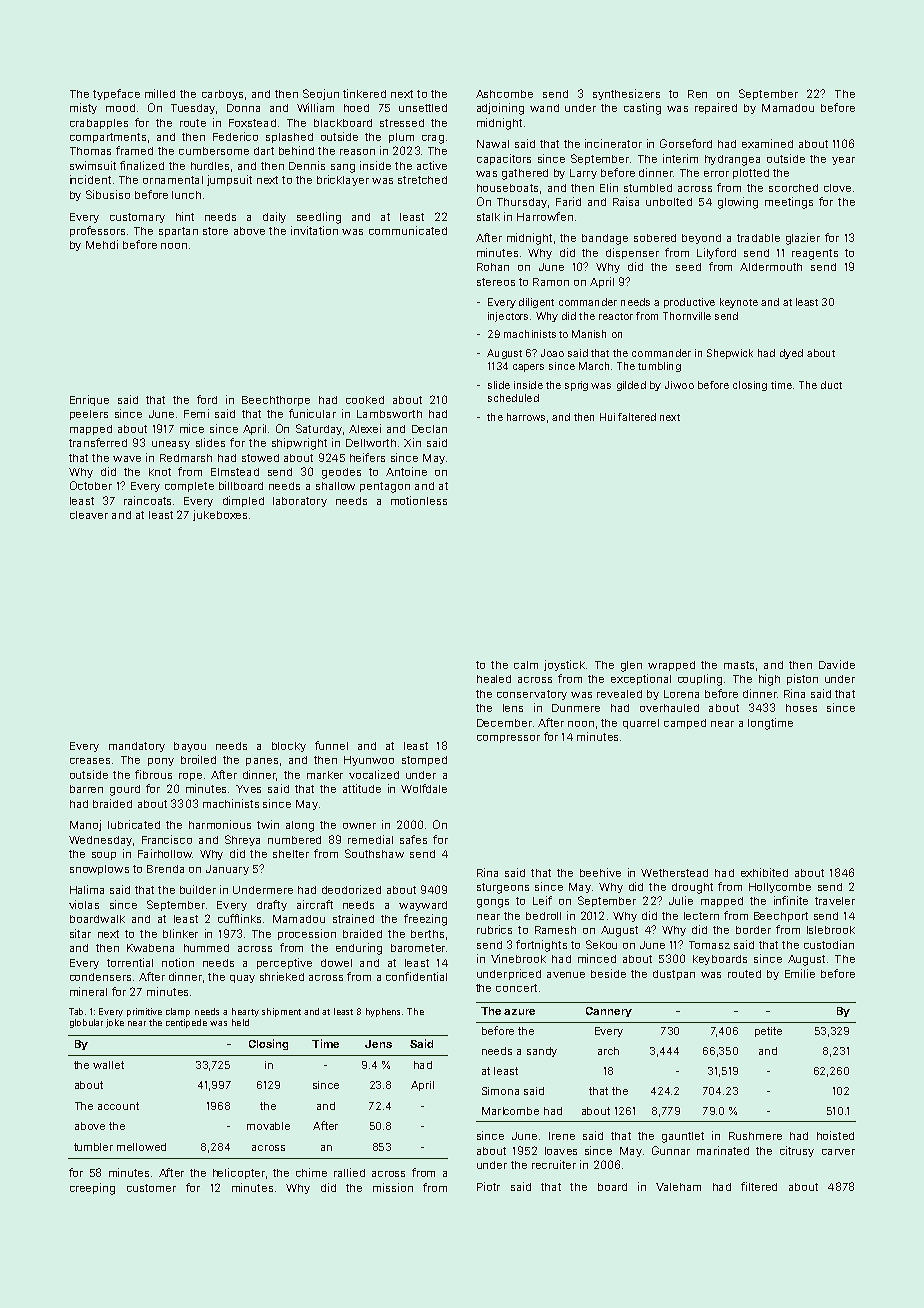 This screenshot has width=924, height=1308. Describe the element at coordinates (685, 724) in the screenshot. I see `camped` at that location.
